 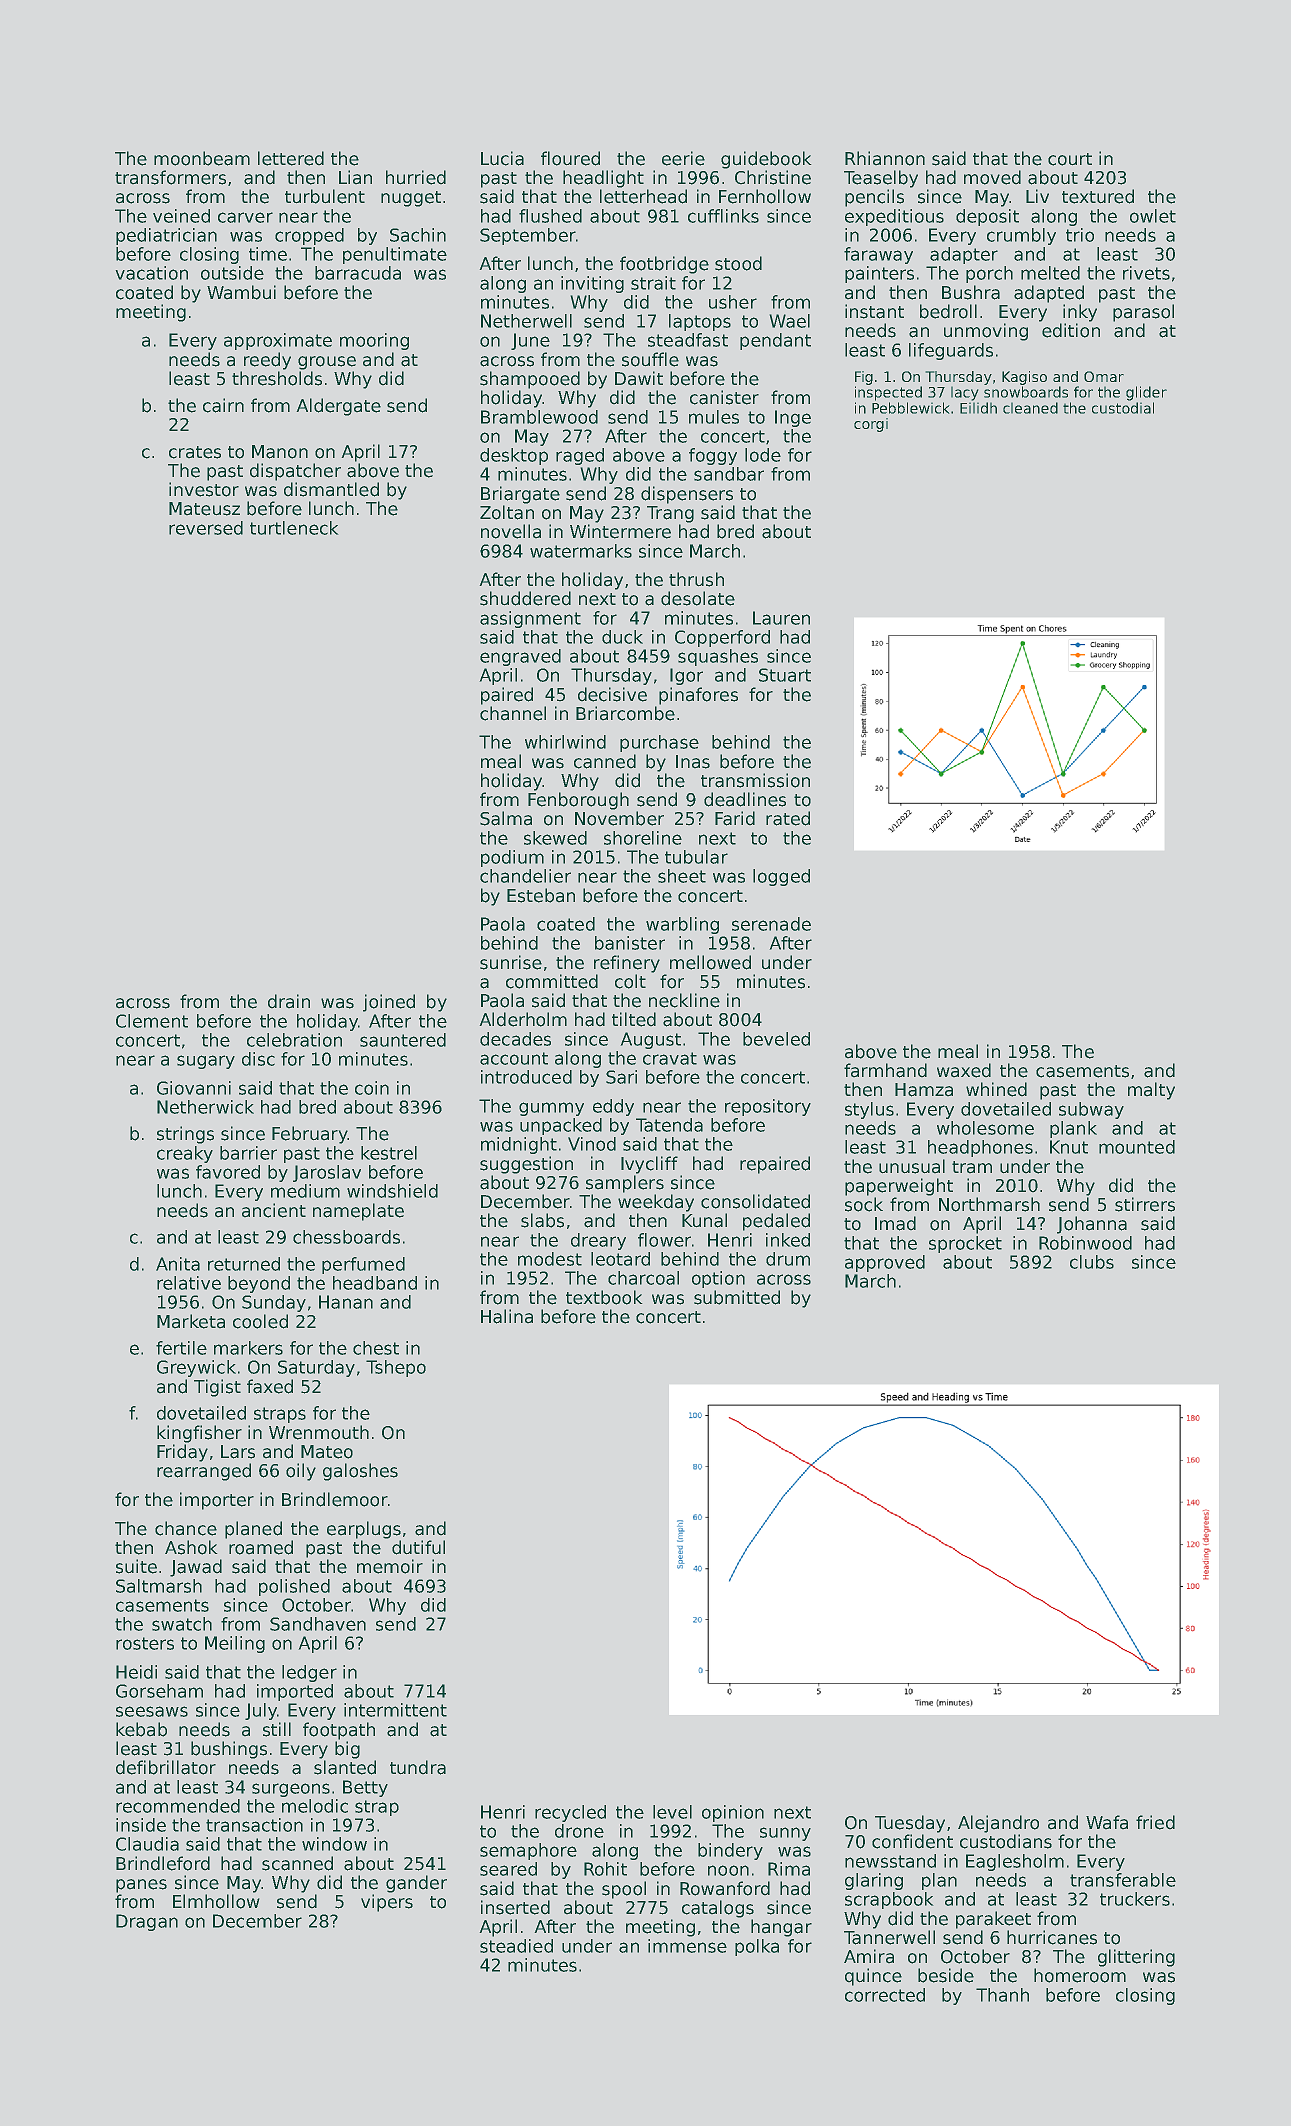 What do you see at coordinates (515, 1039) in the screenshot?
I see `decades` at bounding box center [515, 1039].
